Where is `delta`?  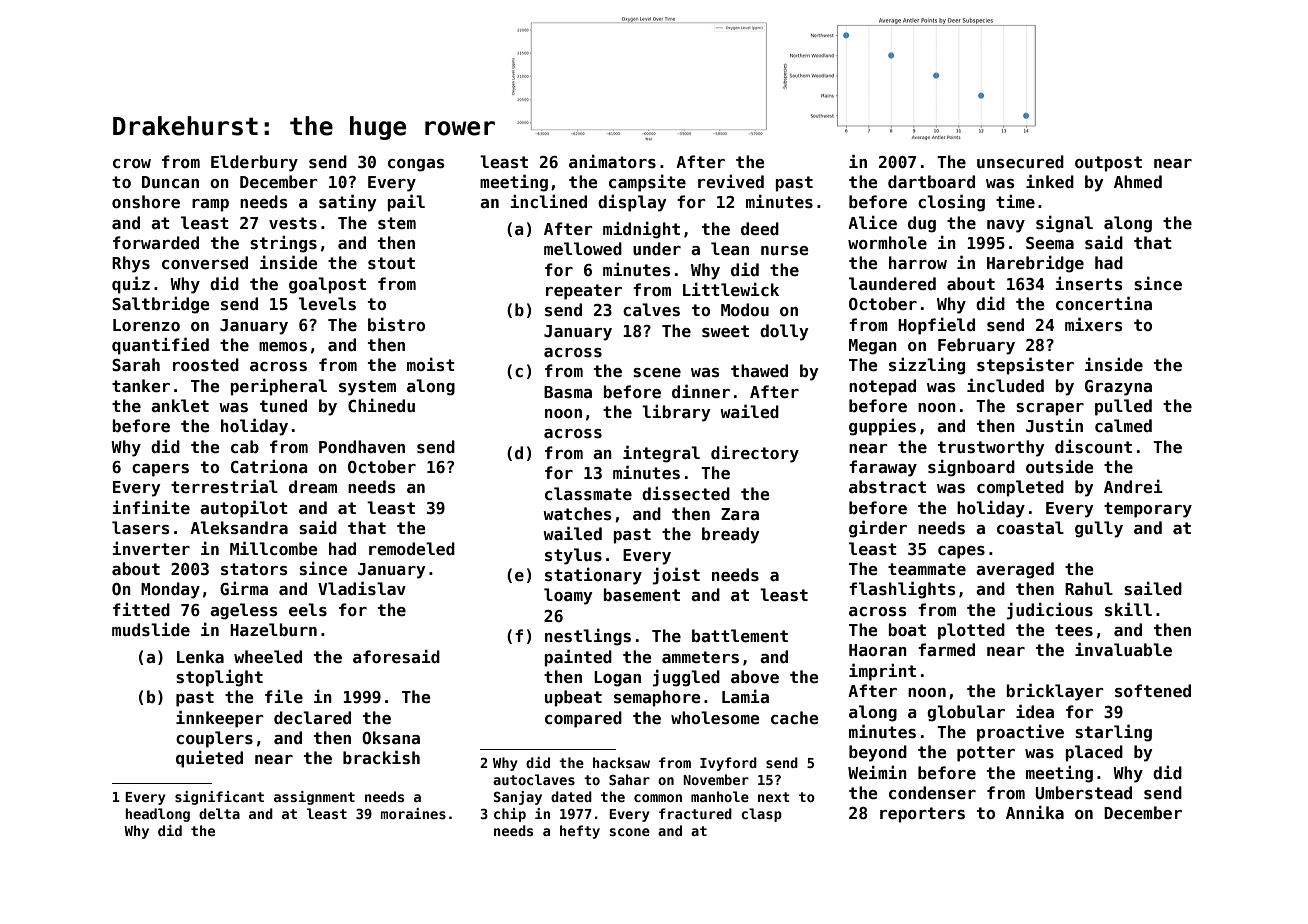 delta is located at coordinates (219, 813).
